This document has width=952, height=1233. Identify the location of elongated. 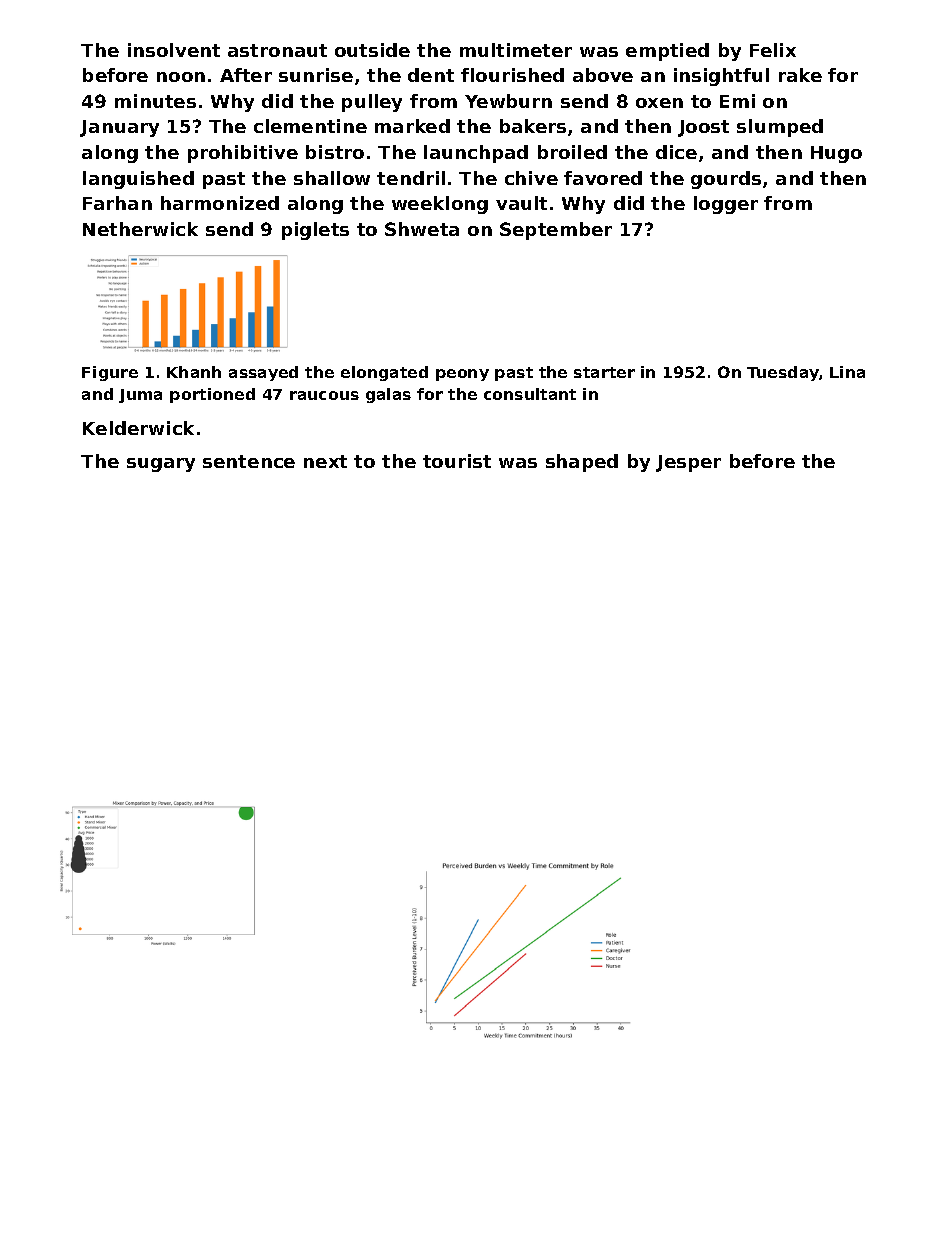
(384, 373).
